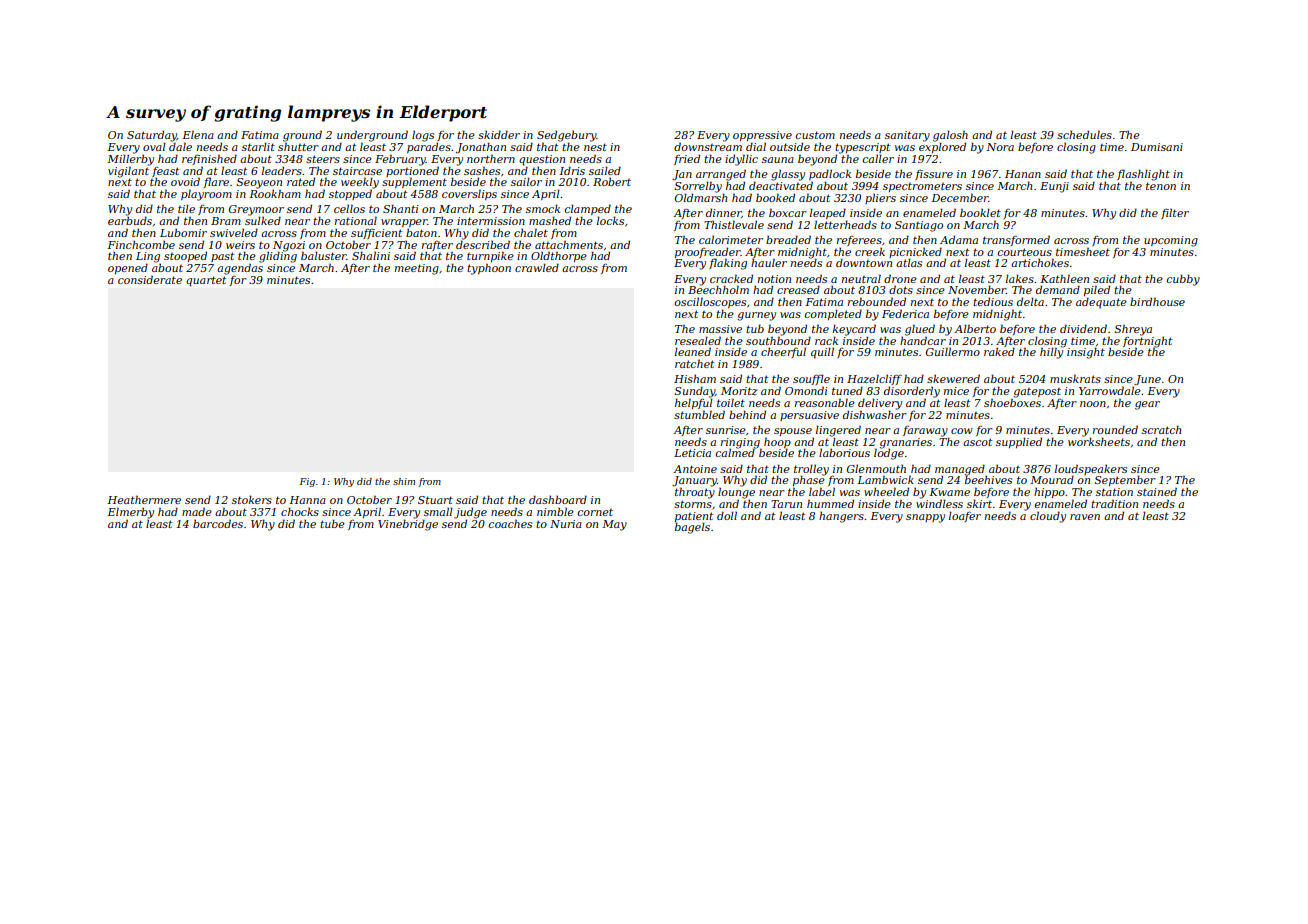  Describe the element at coordinates (510, 523) in the image. I see `coaches` at that location.
